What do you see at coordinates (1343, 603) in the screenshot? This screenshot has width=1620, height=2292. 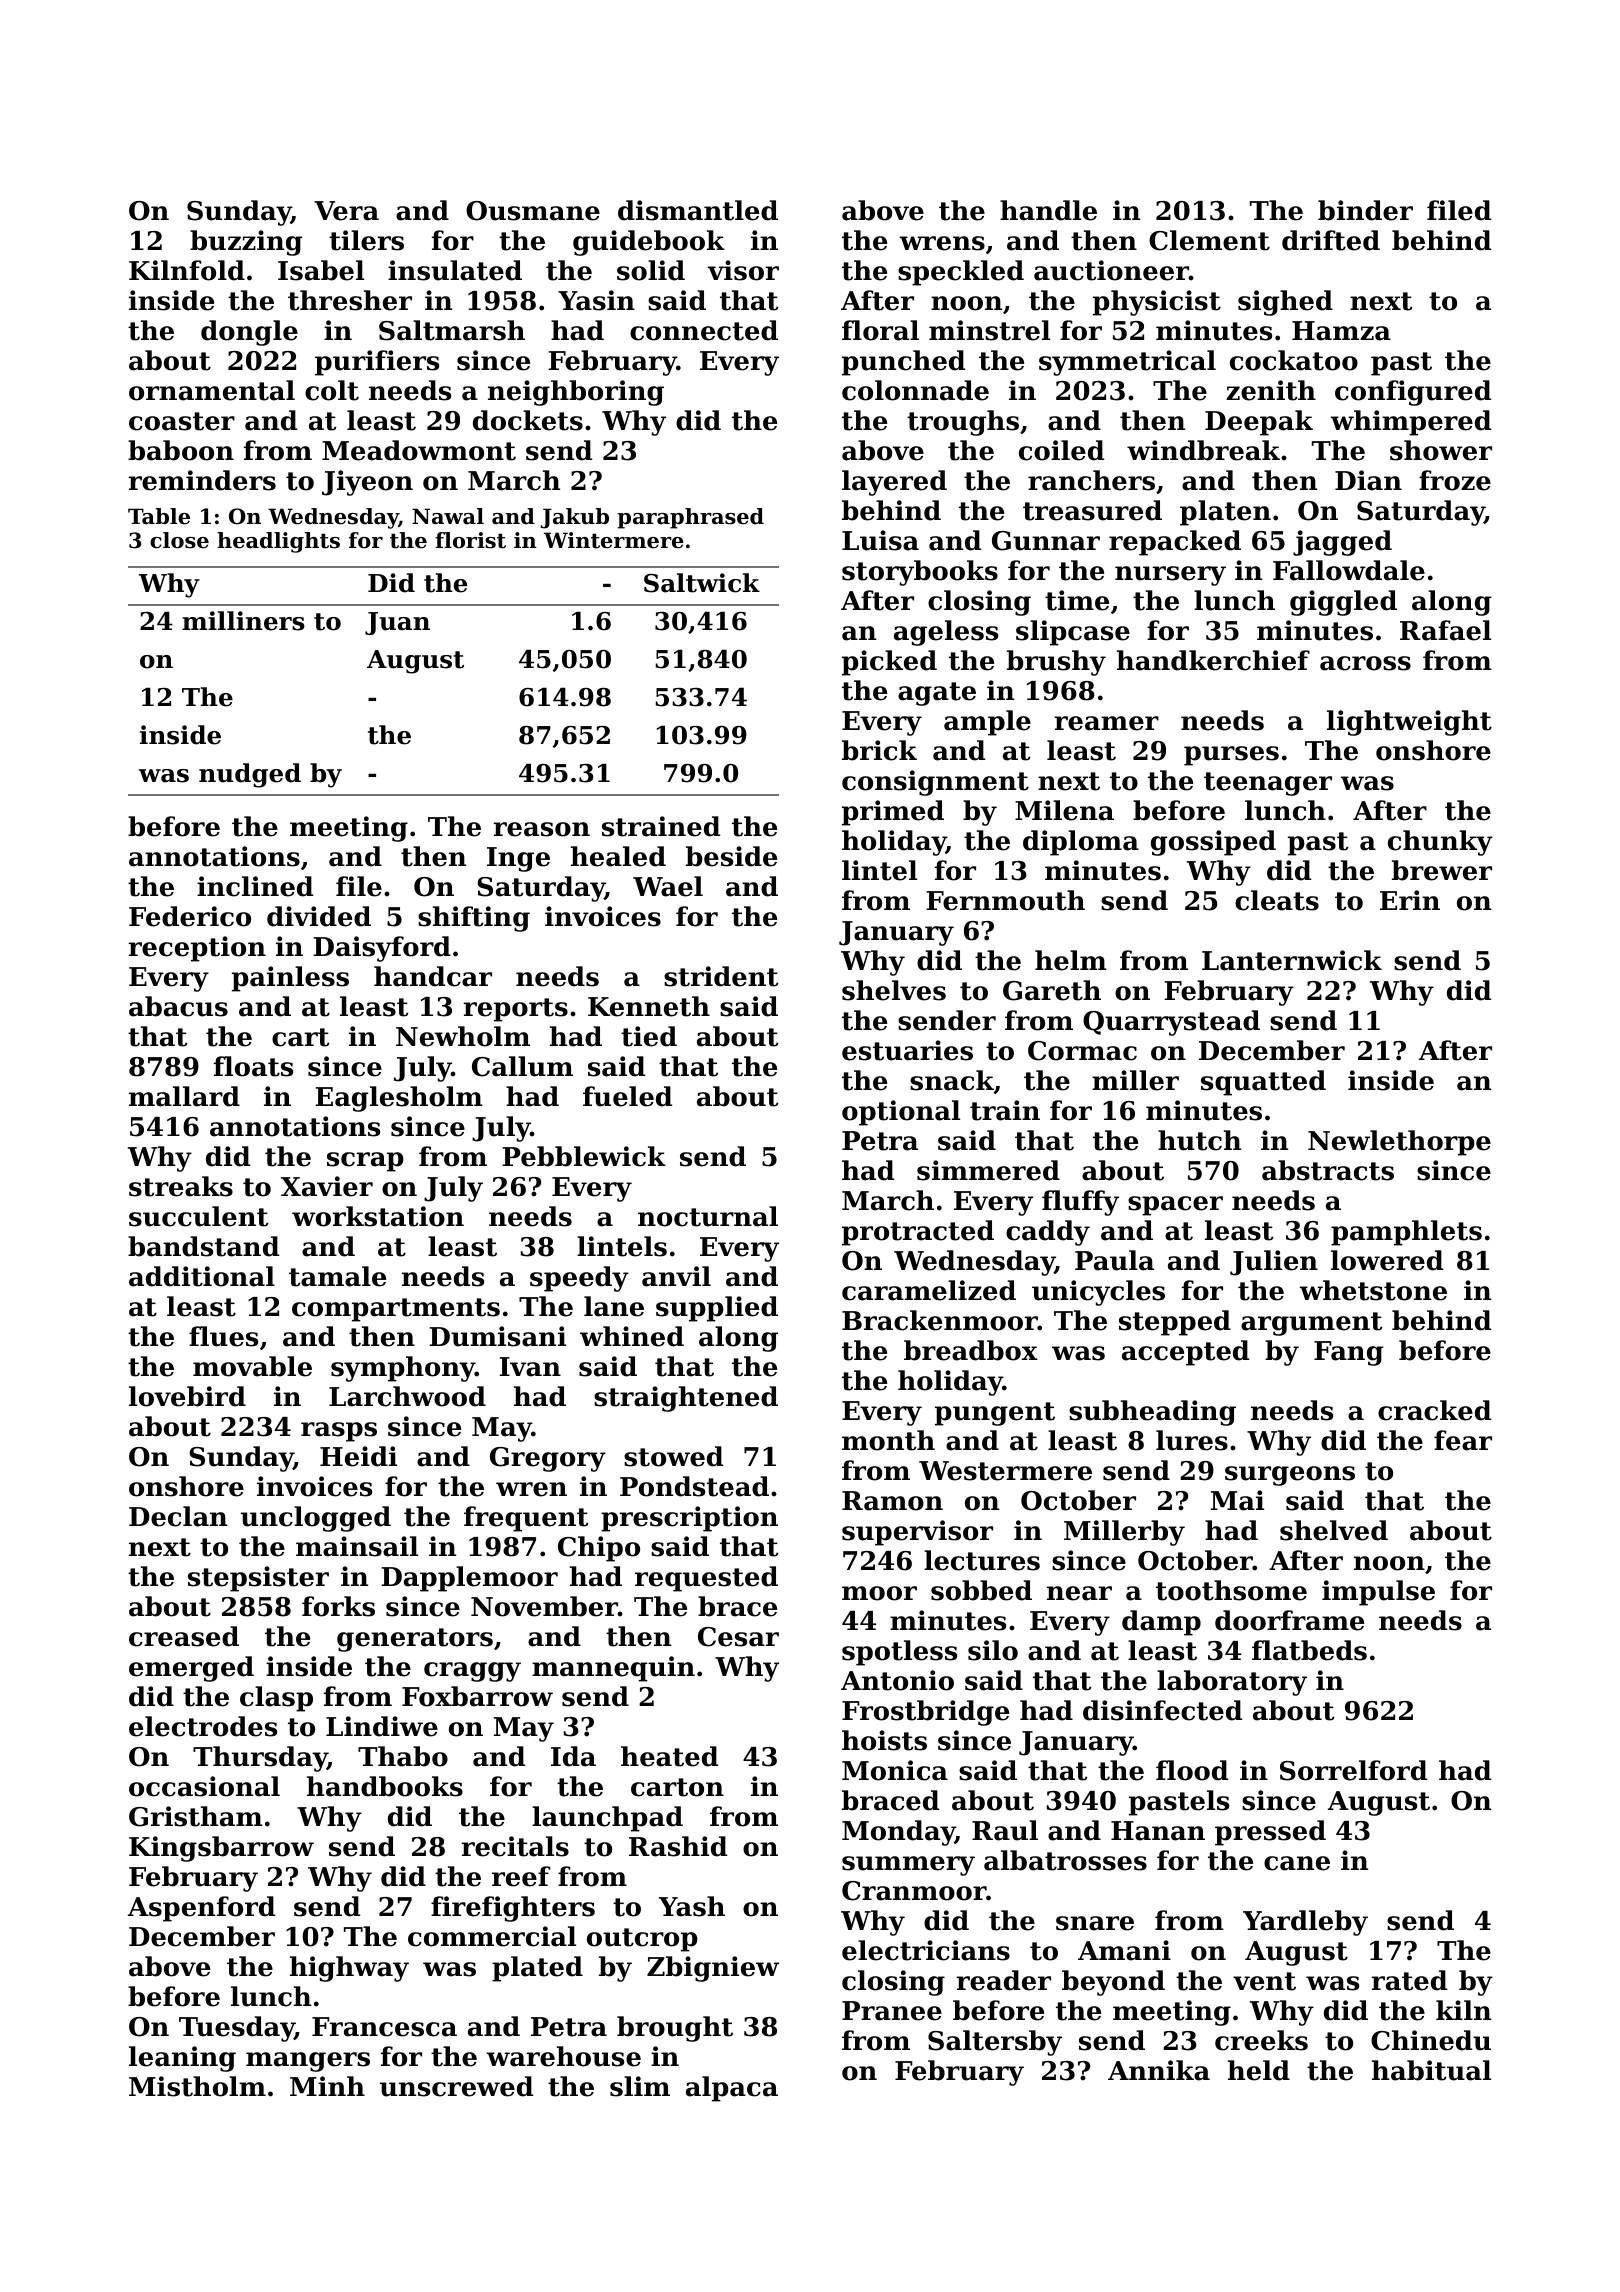 I see `giggled` at bounding box center [1343, 603].
